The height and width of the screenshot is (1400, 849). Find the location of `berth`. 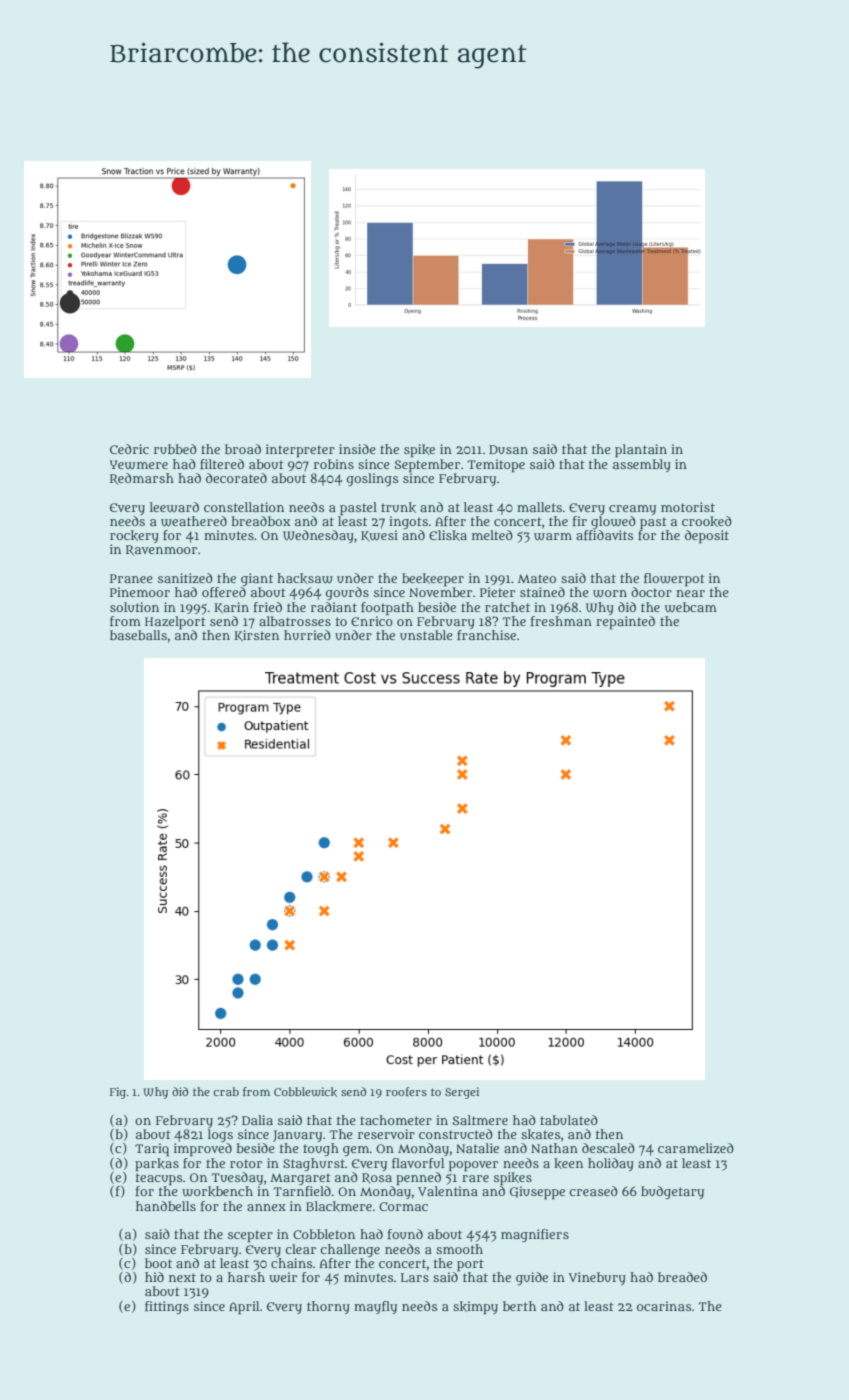

berth is located at coordinates (519, 1306).
